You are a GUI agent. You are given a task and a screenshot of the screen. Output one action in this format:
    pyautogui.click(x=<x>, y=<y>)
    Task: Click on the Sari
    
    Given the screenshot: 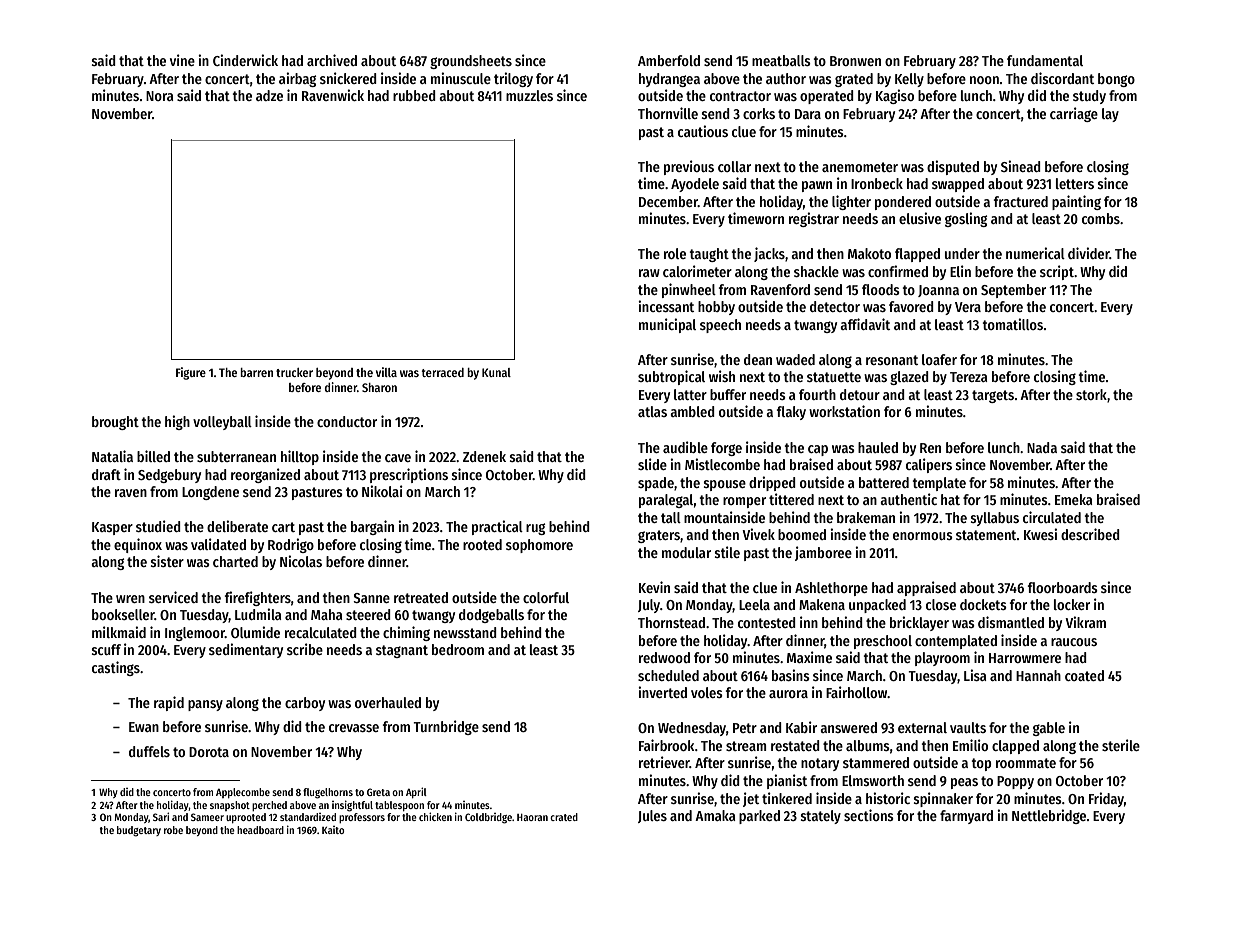 What is the action you would take?
    pyautogui.click(x=161, y=816)
